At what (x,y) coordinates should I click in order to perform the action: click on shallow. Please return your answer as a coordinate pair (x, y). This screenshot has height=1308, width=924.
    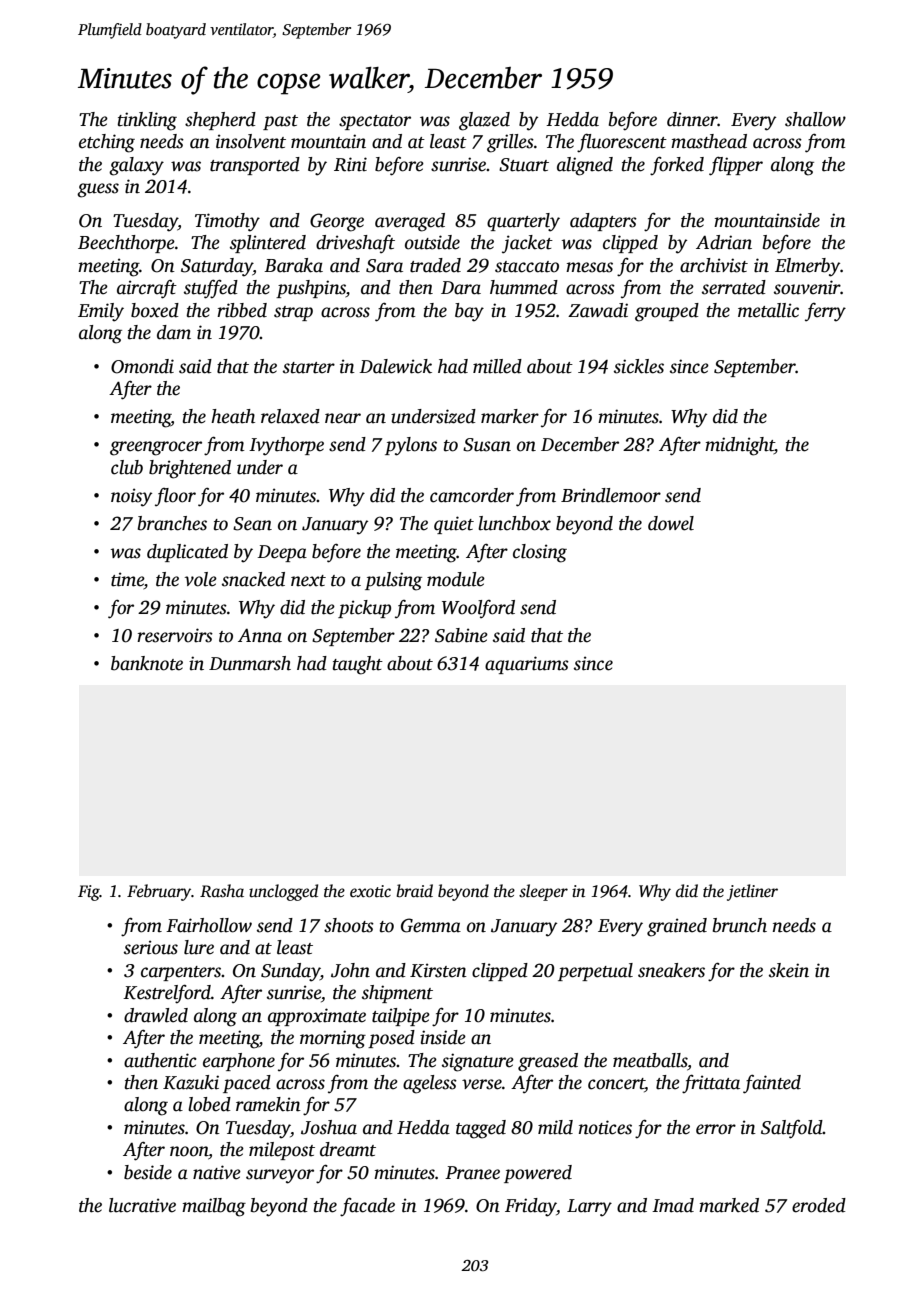
    Looking at the image, I should click on (815, 119).
